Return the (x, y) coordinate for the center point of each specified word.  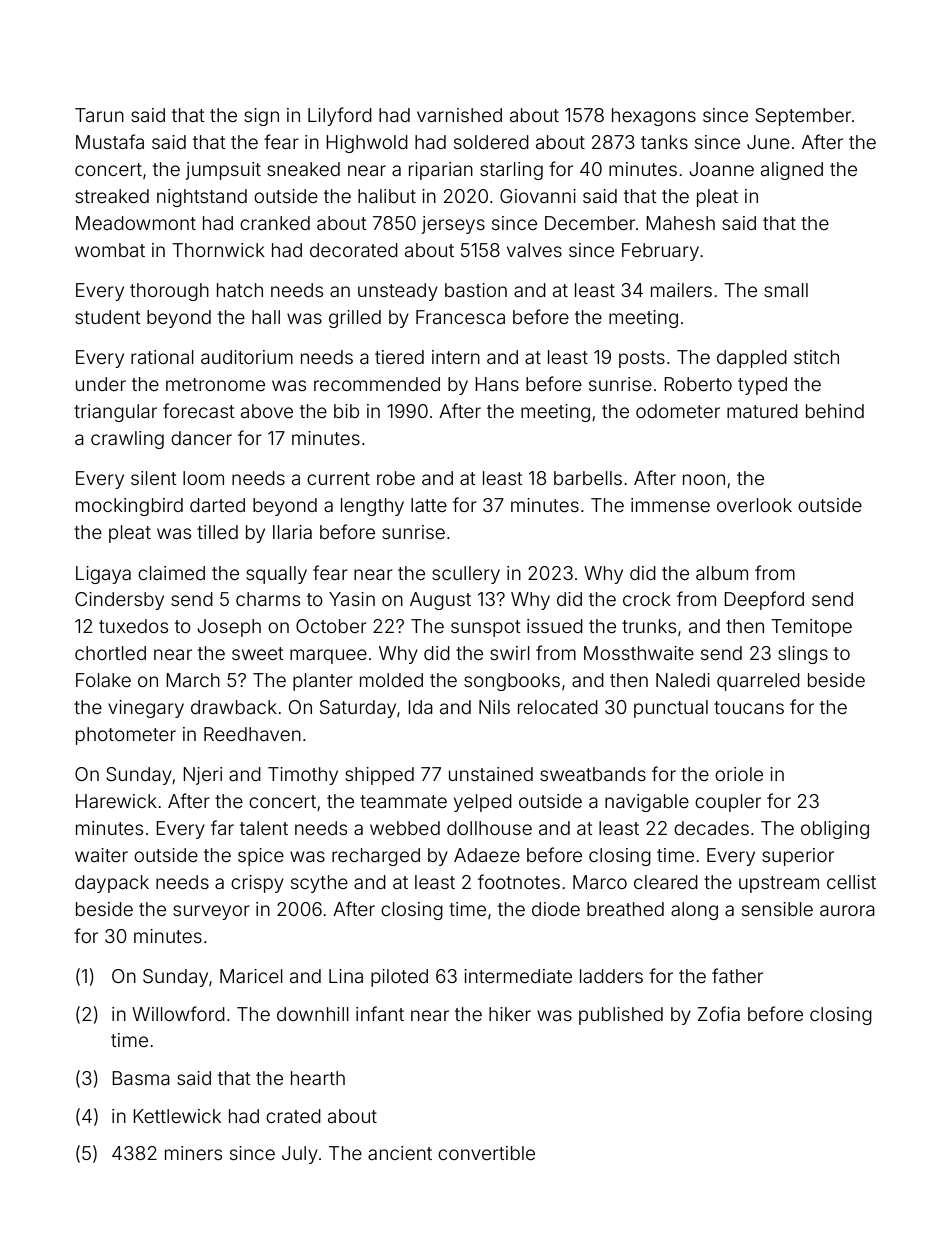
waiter (101, 855)
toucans (749, 707)
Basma (141, 1078)
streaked (112, 196)
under (101, 384)
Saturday (358, 709)
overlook (754, 505)
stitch (816, 357)
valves (534, 250)
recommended (377, 384)
